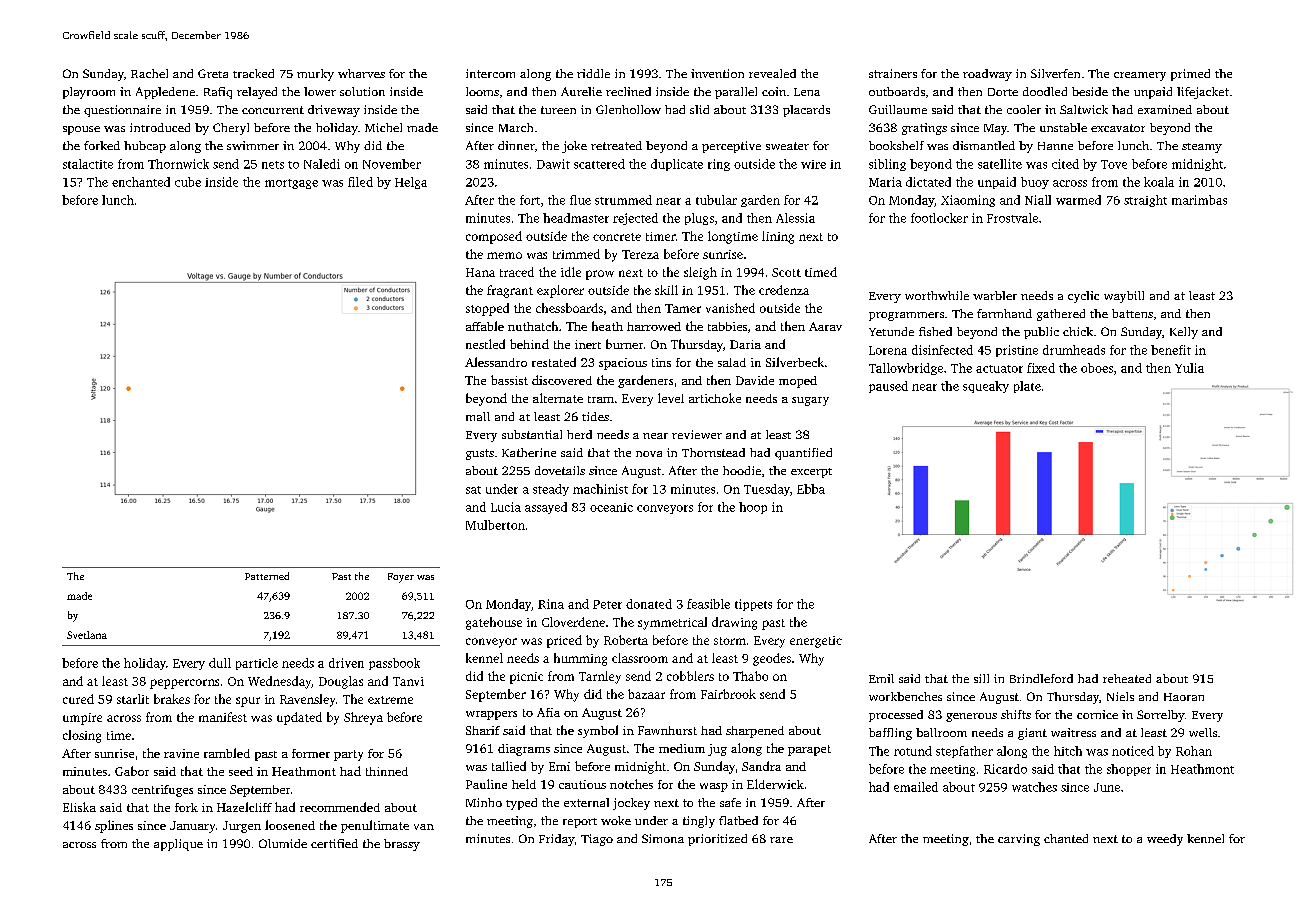 The height and width of the screenshot is (924, 1308). What do you see at coordinates (485, 326) in the screenshot?
I see `affable` at bounding box center [485, 326].
